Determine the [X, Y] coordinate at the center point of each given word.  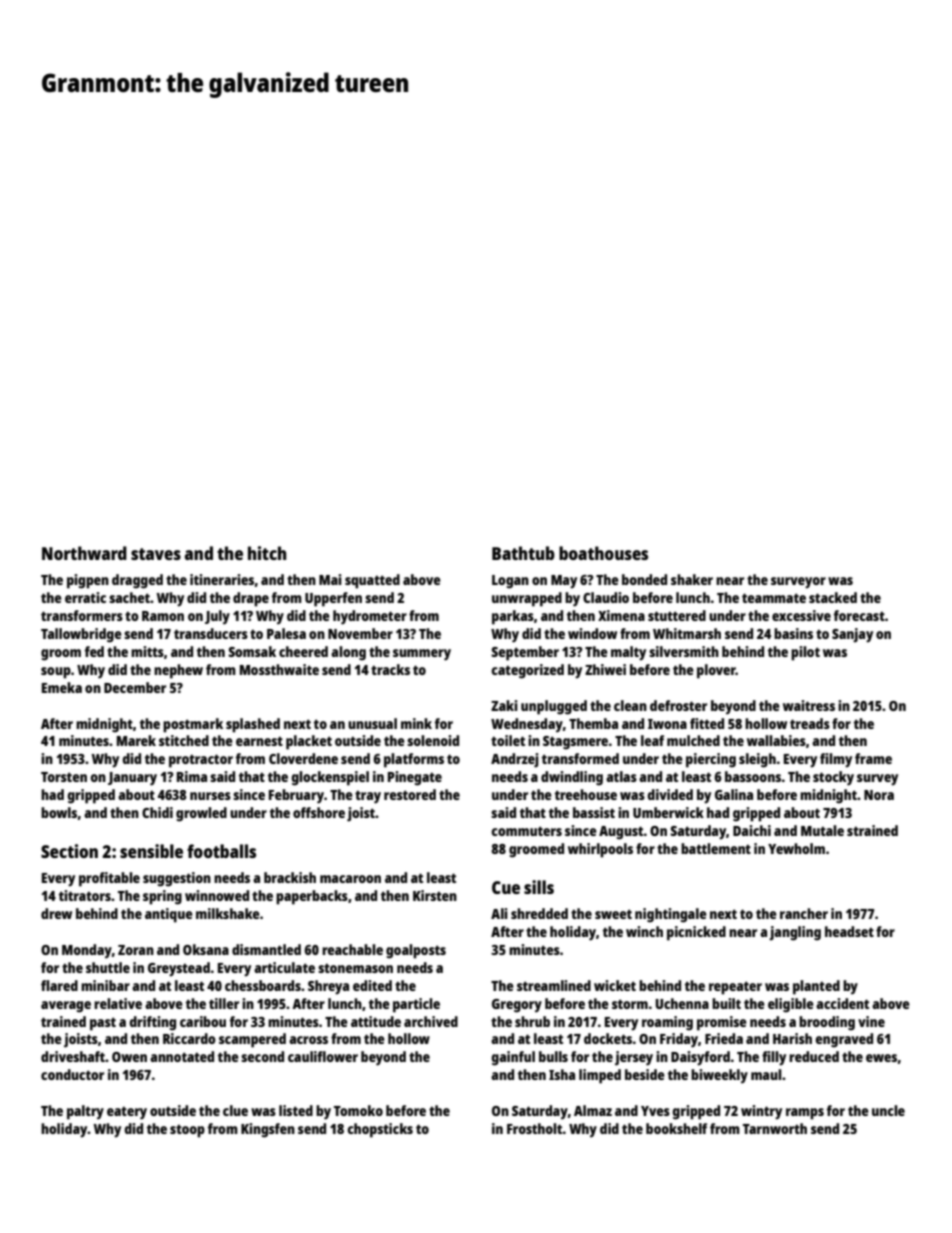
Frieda [724, 1038]
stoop [187, 1131]
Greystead [179, 969]
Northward [84, 553]
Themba [593, 723]
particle [416, 1005]
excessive [801, 615]
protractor [201, 761]
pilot [805, 653]
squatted [372, 581]
